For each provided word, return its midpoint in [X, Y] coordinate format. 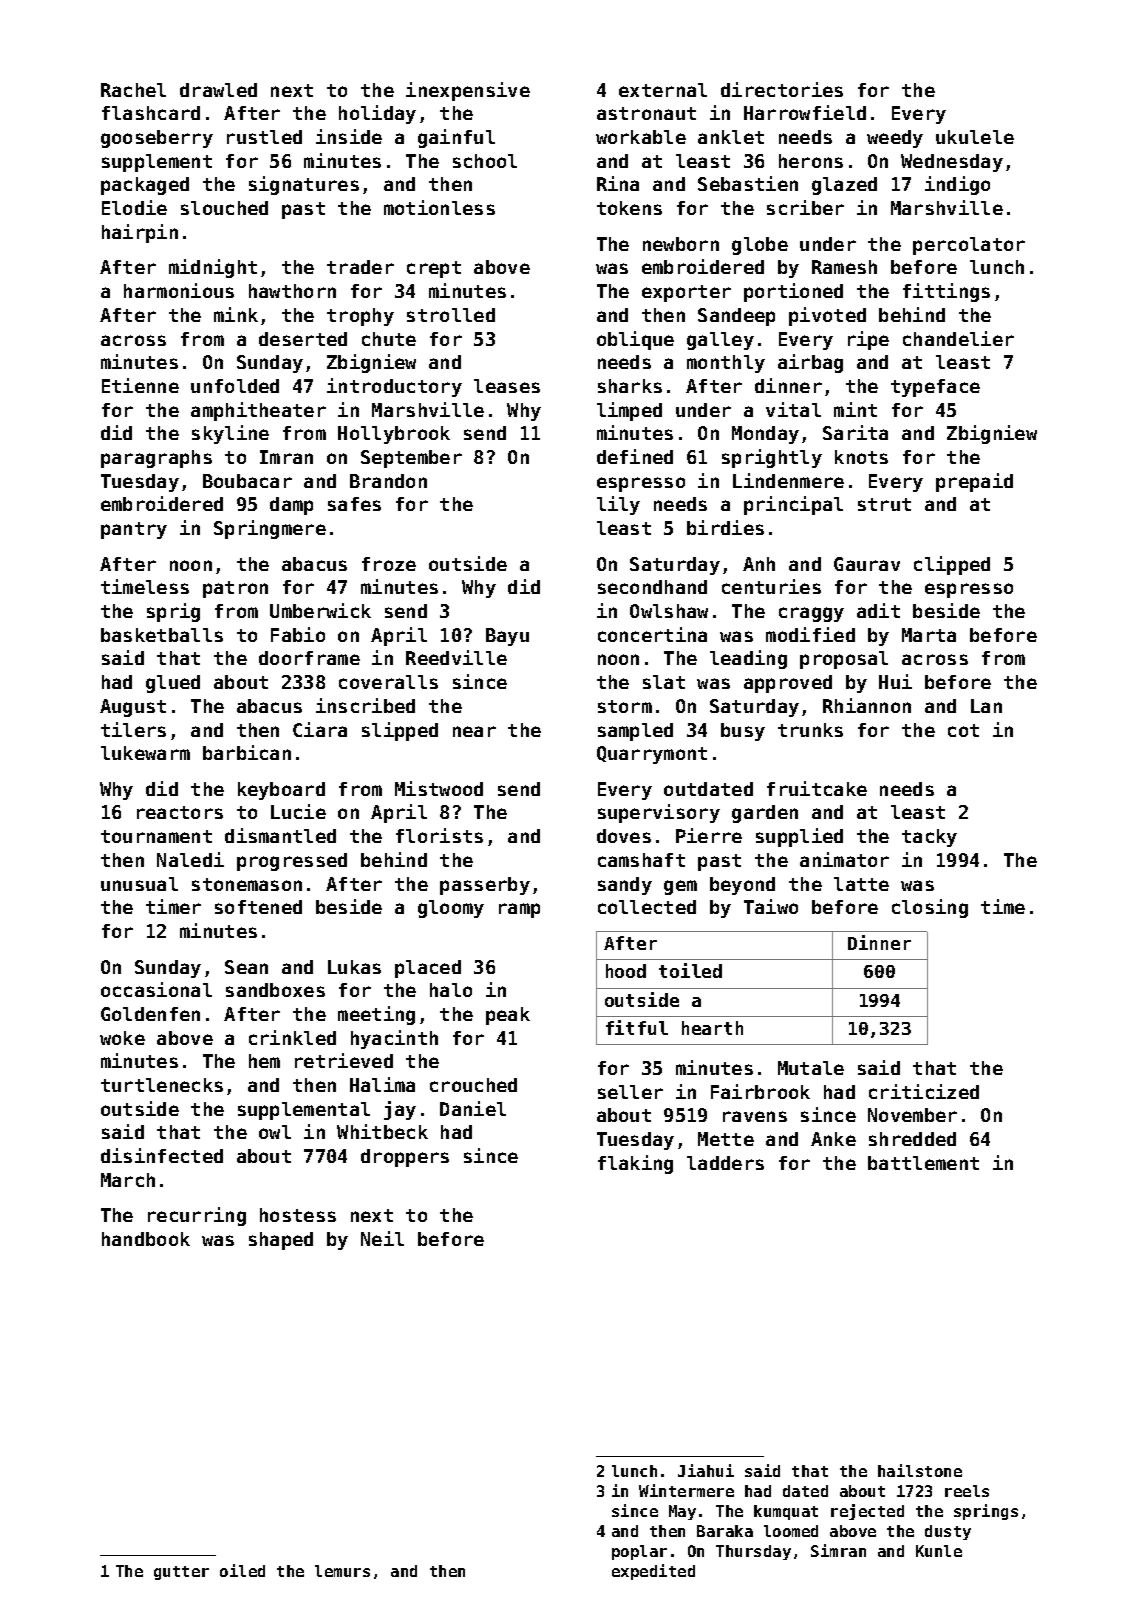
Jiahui [706, 1470]
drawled [218, 90]
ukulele [975, 137]
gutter [181, 1573]
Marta [929, 635]
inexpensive [468, 91]
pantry [134, 530]
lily [618, 505]
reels [967, 1491]
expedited [653, 1572]
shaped [281, 1241]
